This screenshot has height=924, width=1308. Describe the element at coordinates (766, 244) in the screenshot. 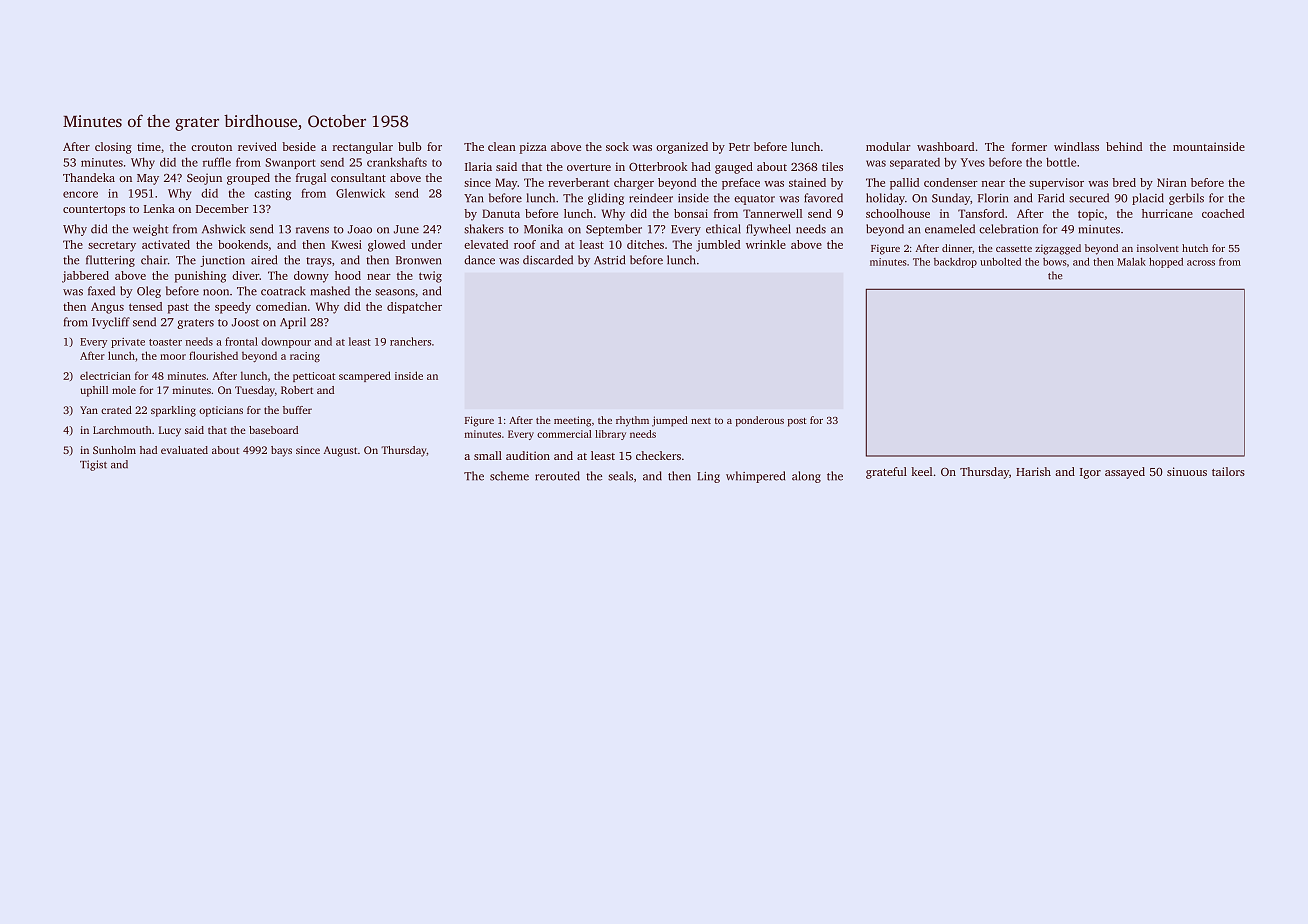

I see `wrinkle` at that location.
